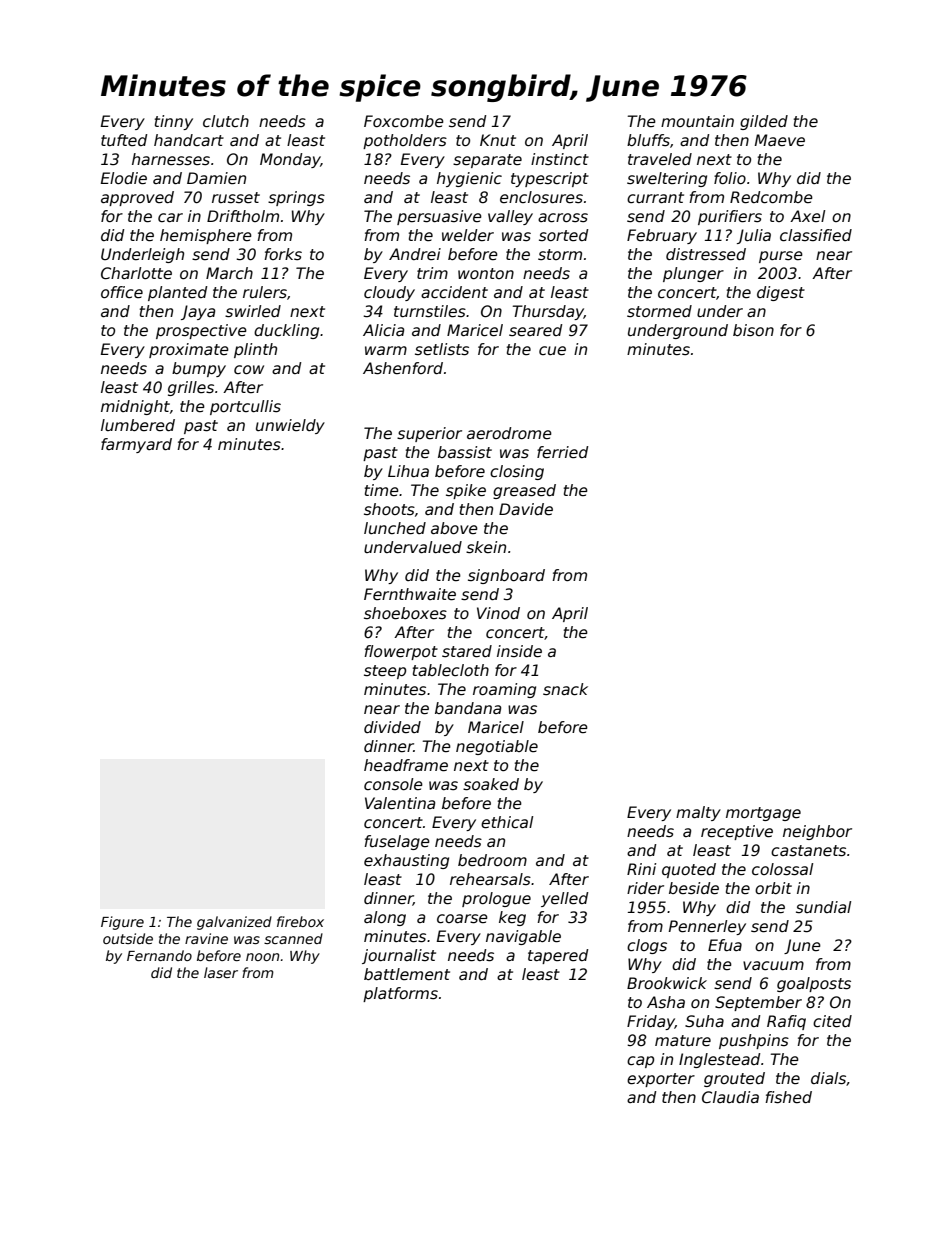  Describe the element at coordinates (206, 236) in the document. I see `hemisphere` at that location.
